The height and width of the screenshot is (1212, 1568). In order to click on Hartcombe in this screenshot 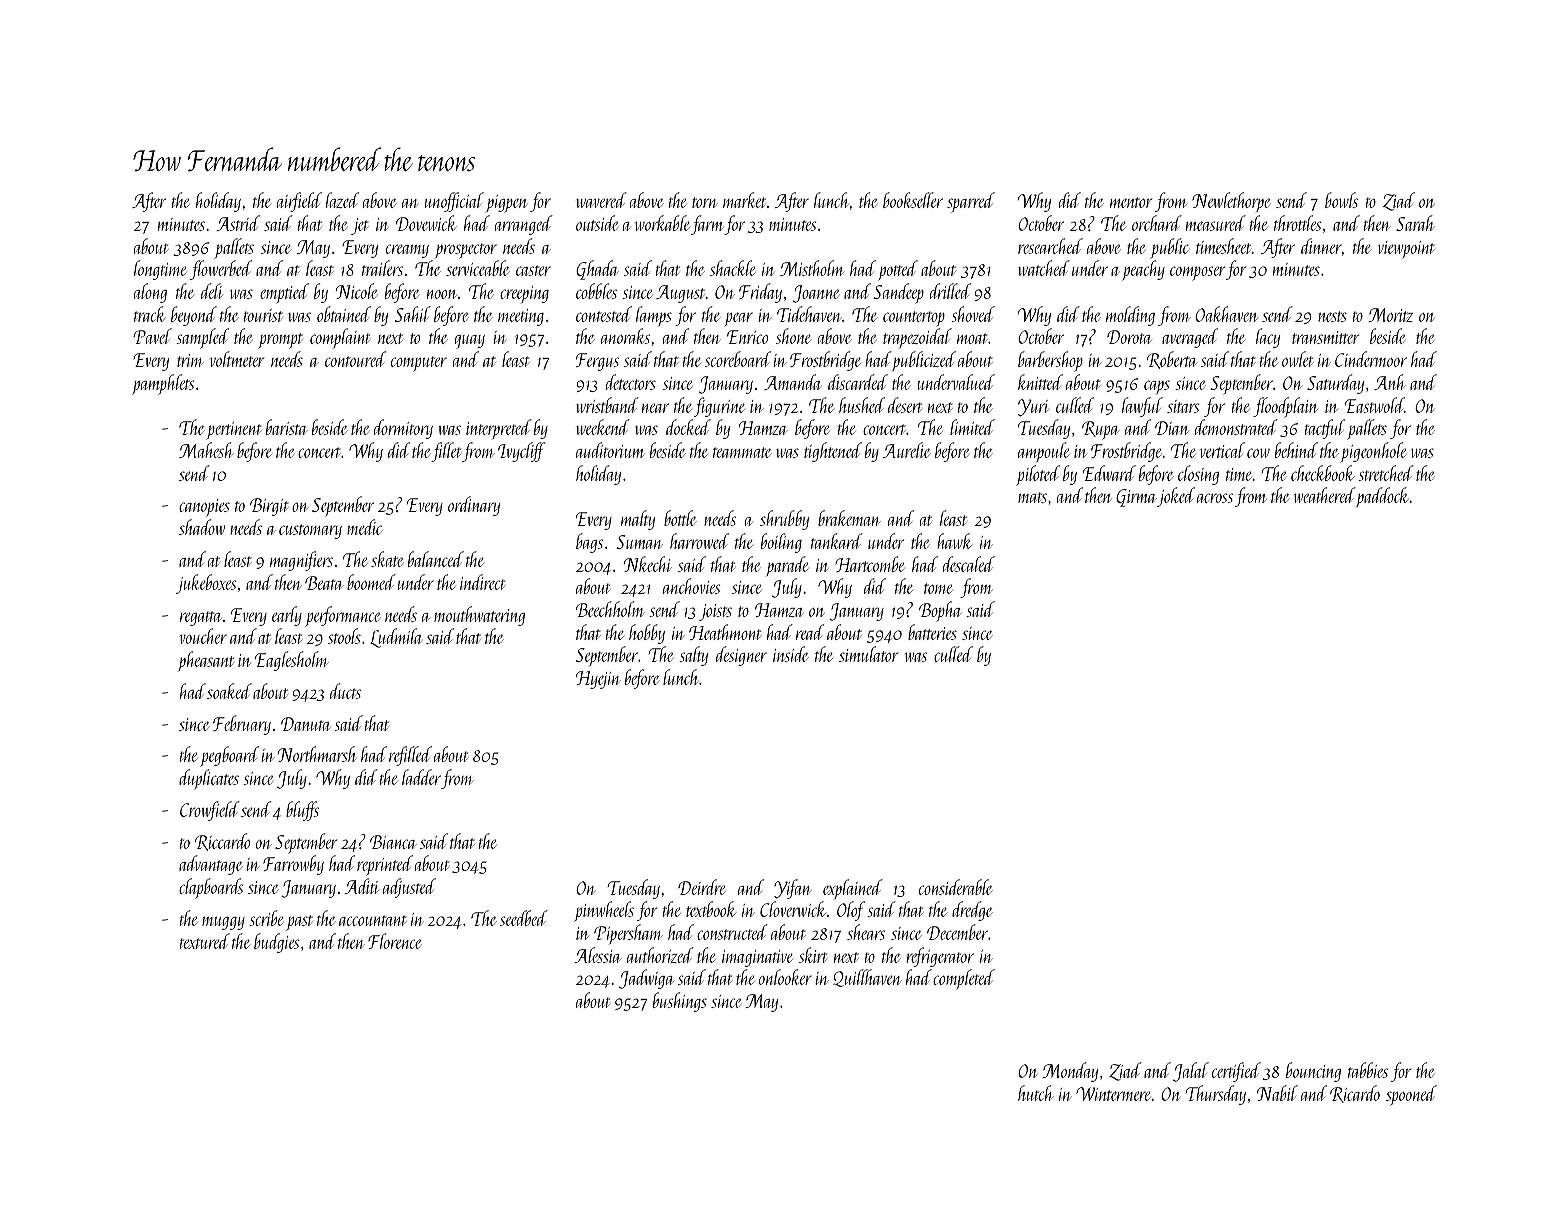, I will do `click(870, 564)`.
